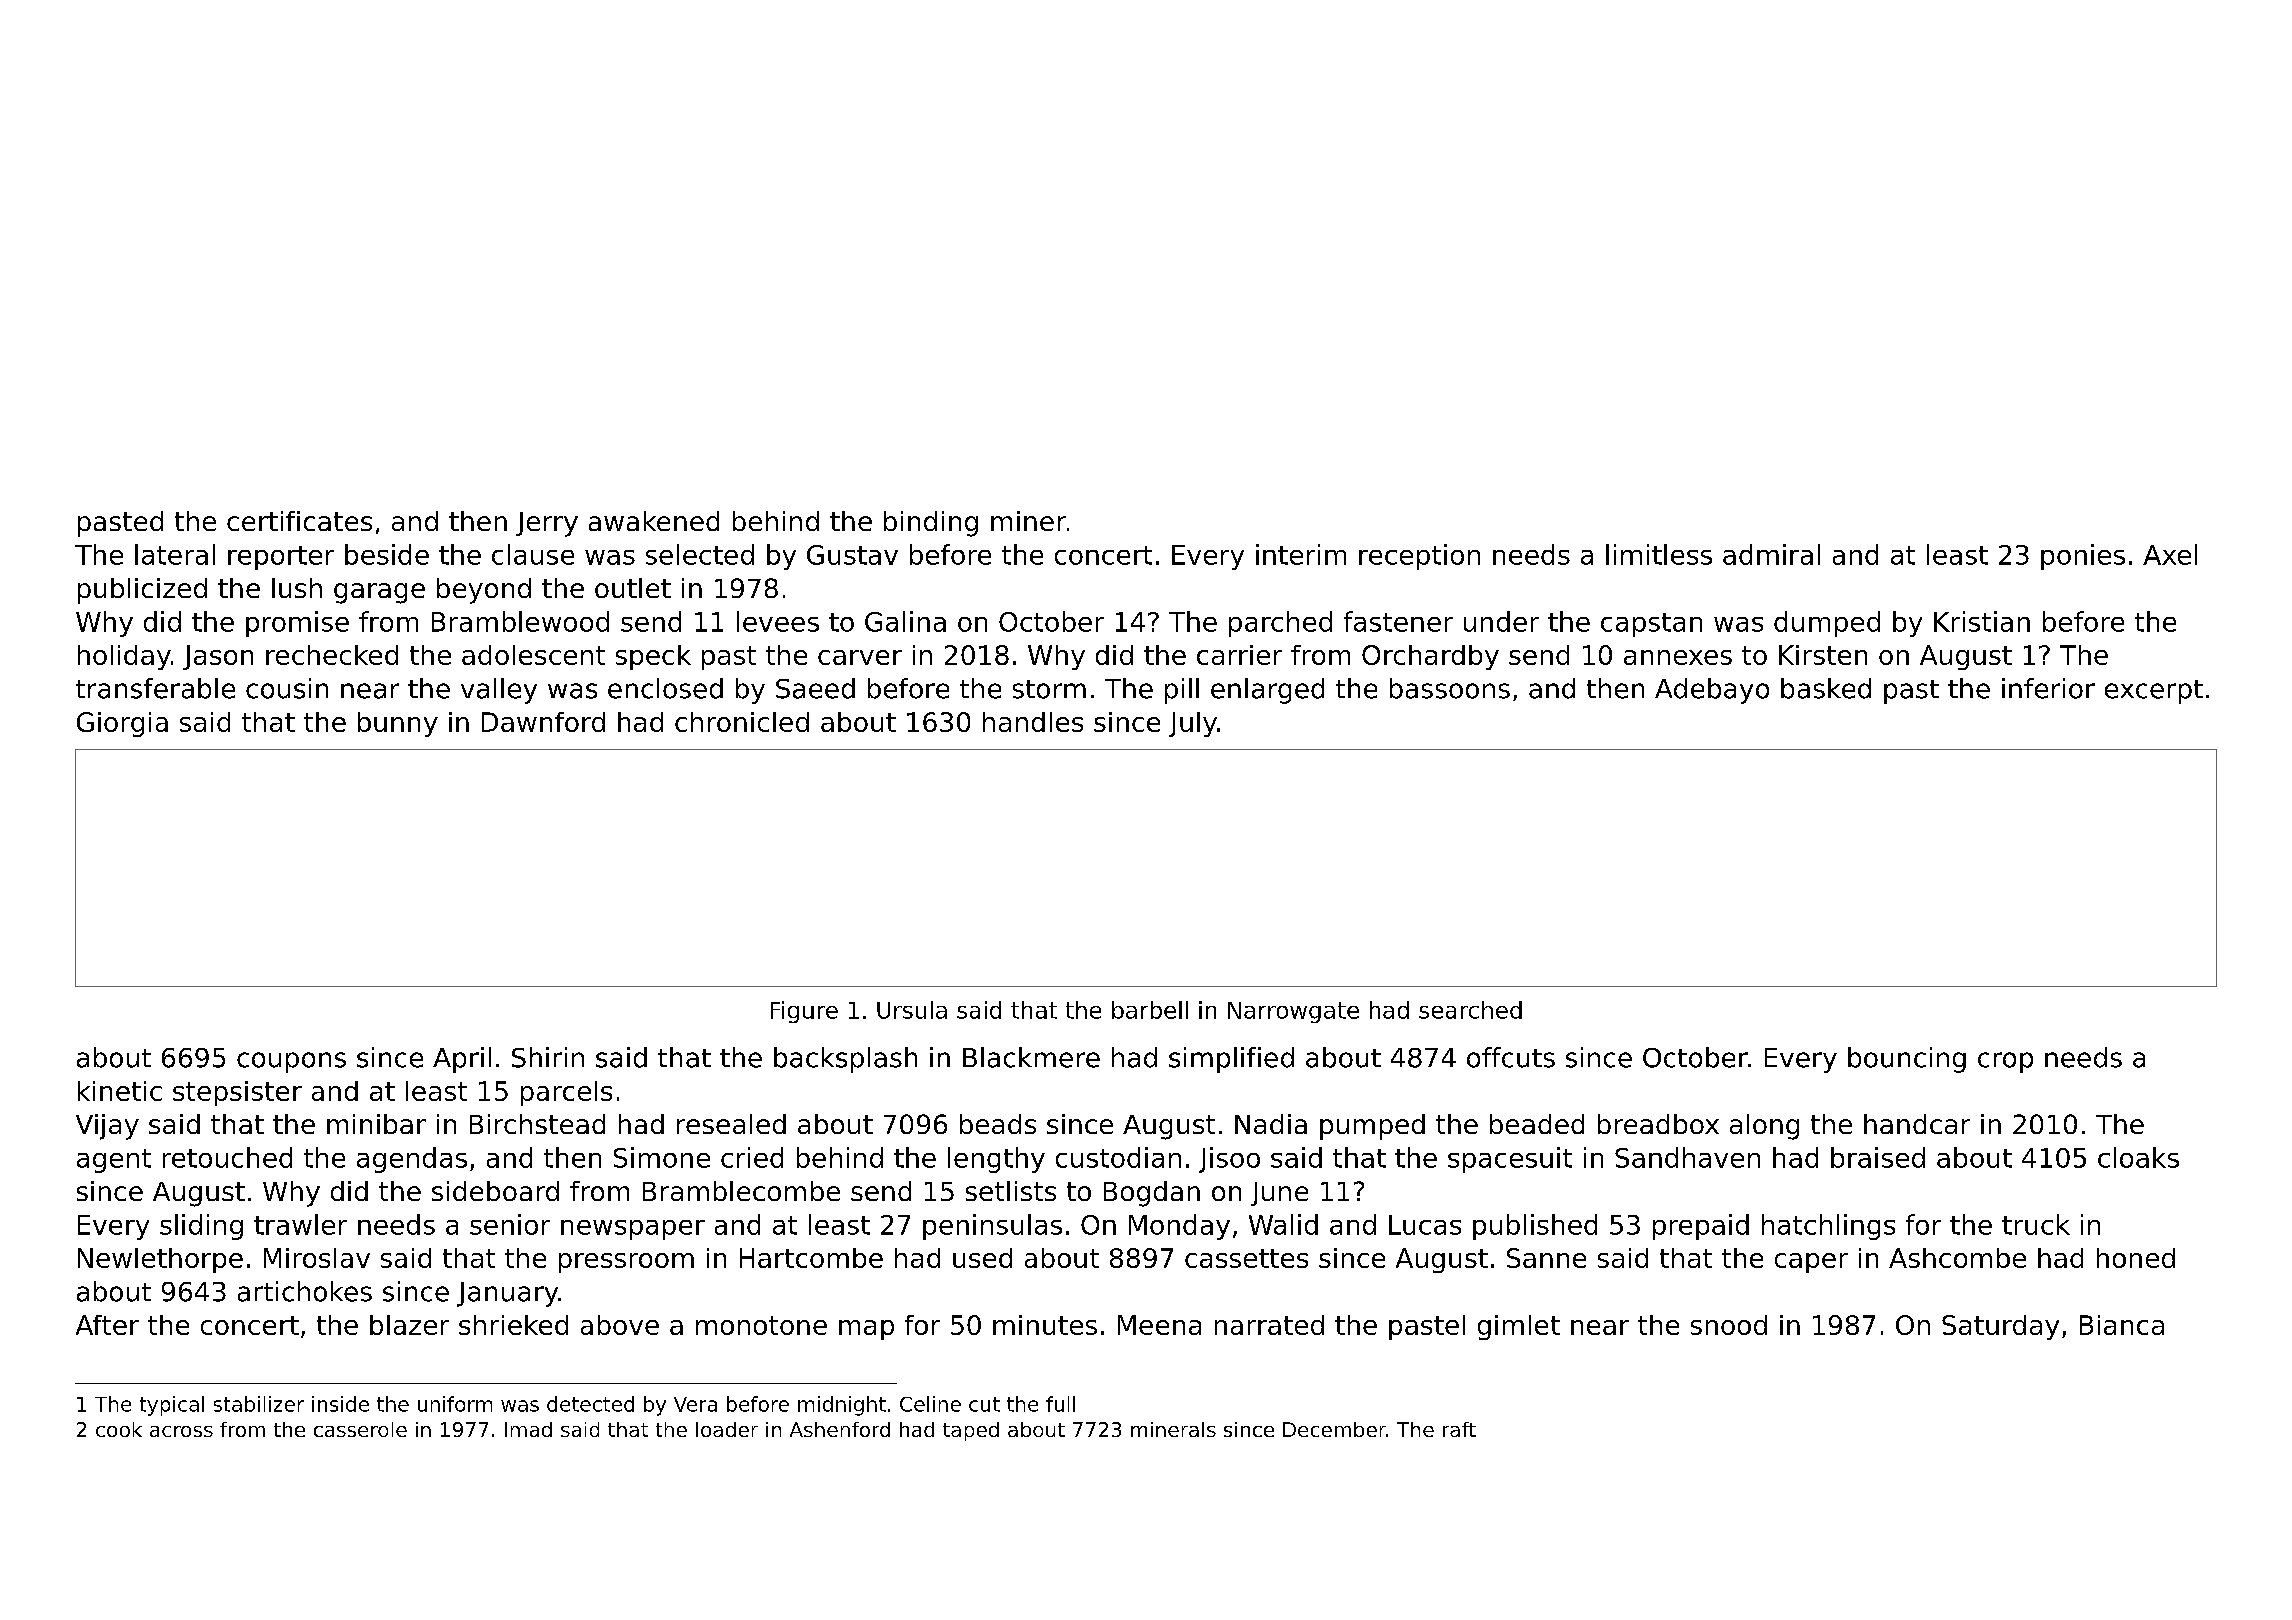 The height and width of the screenshot is (1620, 2292). What do you see at coordinates (1771, 554) in the screenshot?
I see `admiral` at bounding box center [1771, 554].
